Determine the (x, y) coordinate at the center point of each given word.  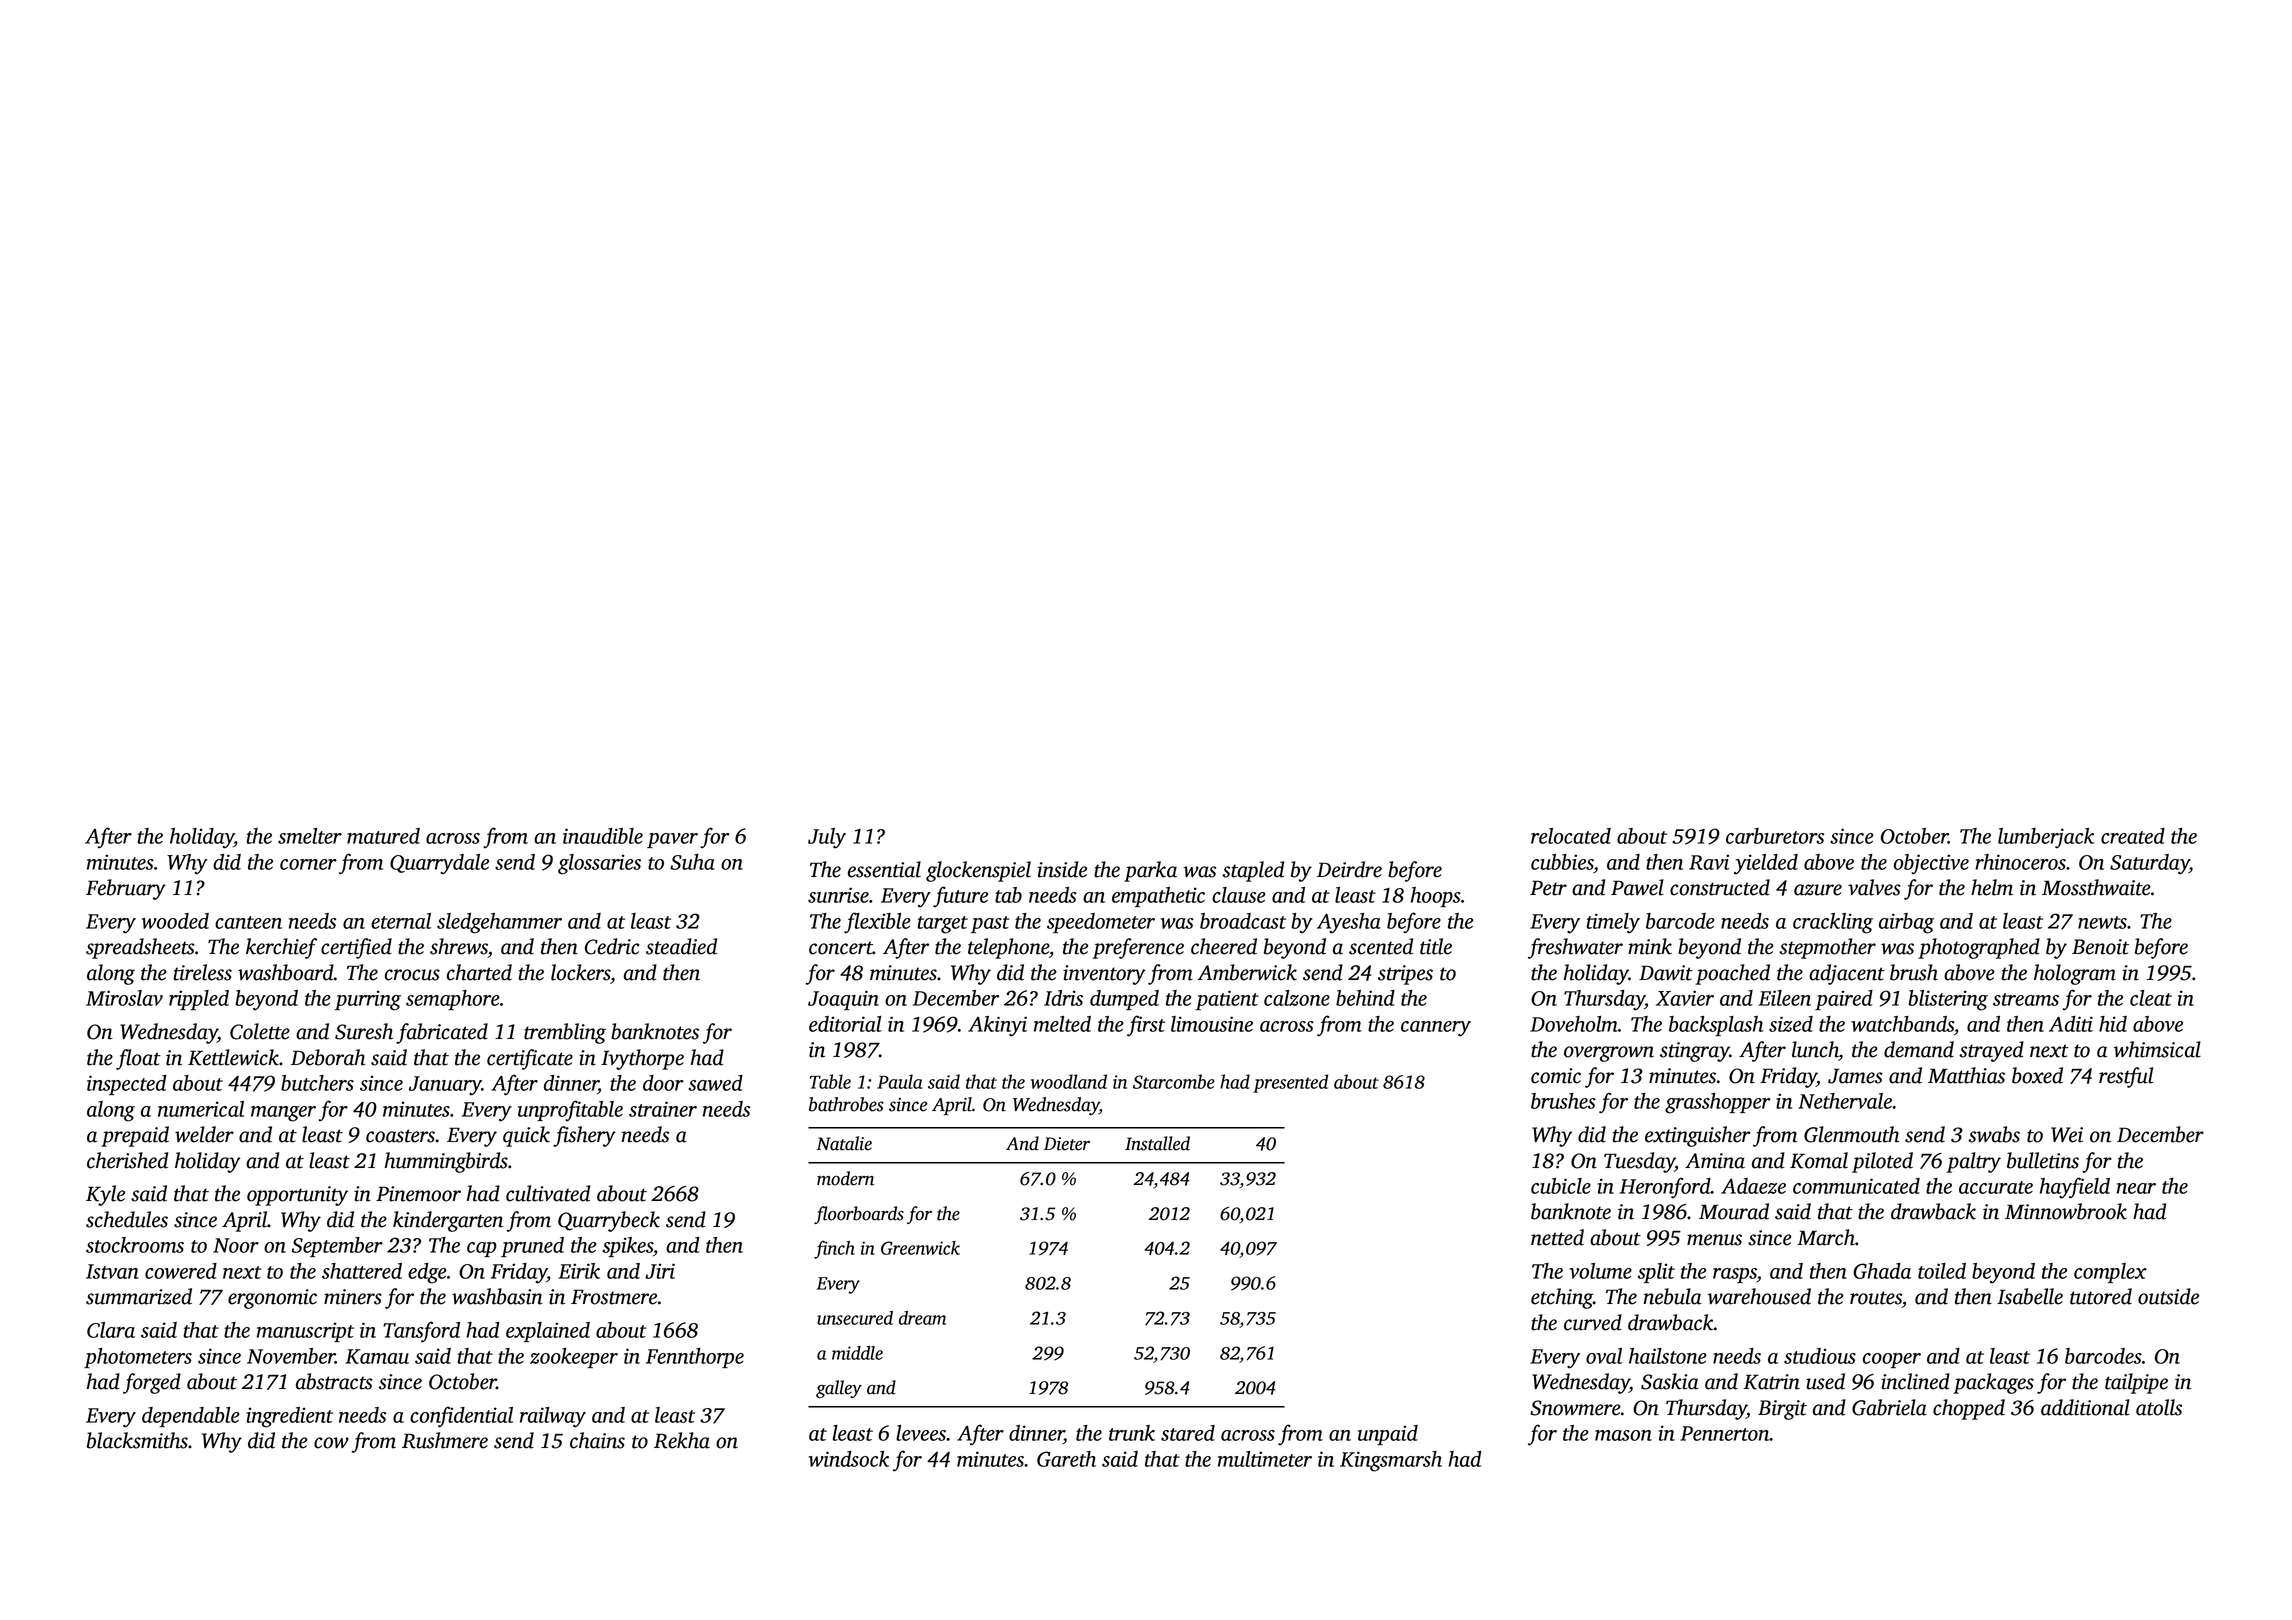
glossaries (599, 864)
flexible (877, 923)
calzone (1297, 998)
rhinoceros (2020, 862)
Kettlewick (233, 1057)
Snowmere (1575, 1408)
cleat (2151, 998)
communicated (1856, 1186)
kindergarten (448, 1221)
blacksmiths (137, 1440)
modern (845, 1178)
